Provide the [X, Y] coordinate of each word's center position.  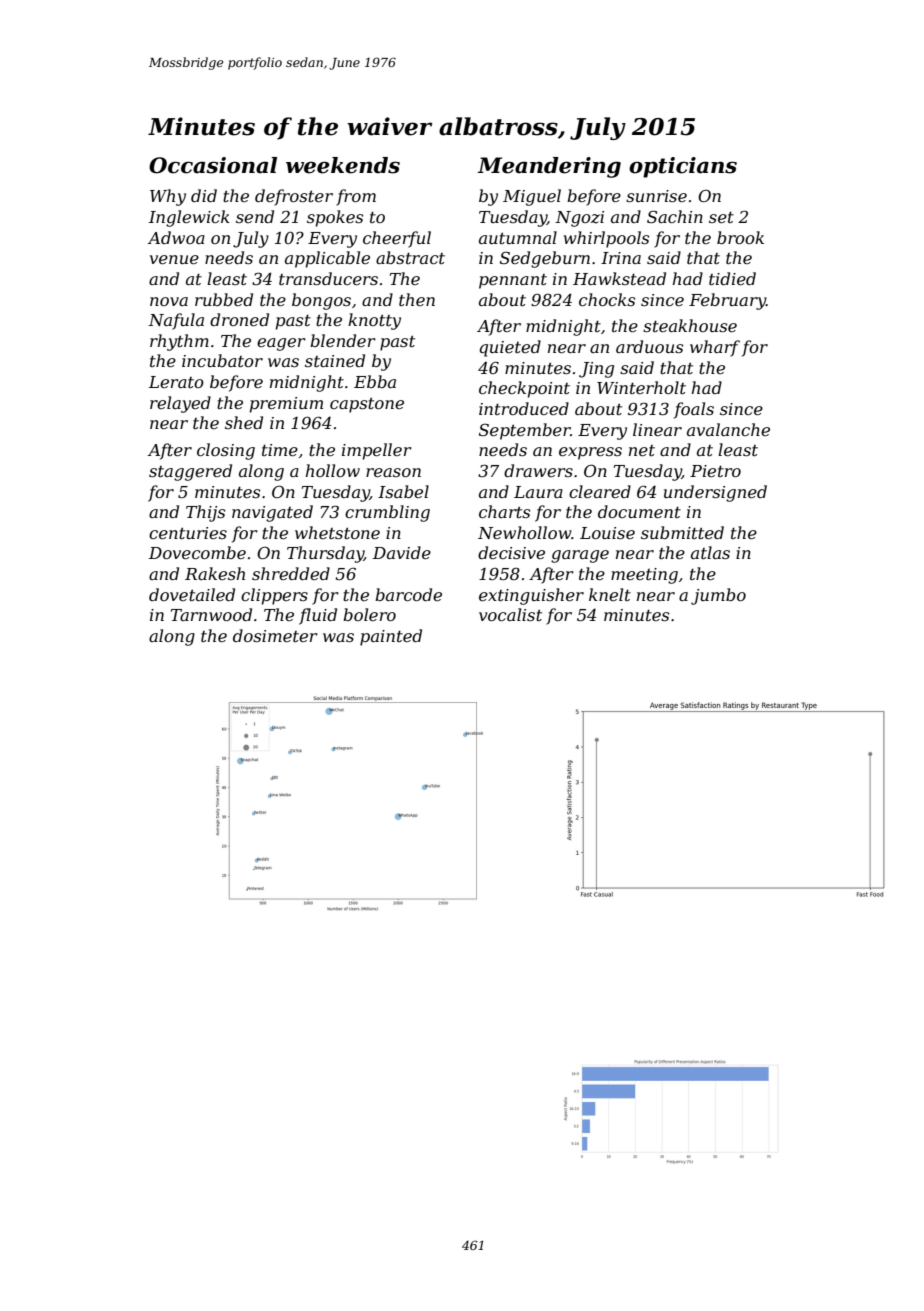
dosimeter [275, 635]
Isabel [403, 491]
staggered [190, 472]
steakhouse [690, 325]
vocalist [510, 614]
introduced [524, 408]
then [417, 299]
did [204, 195]
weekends [343, 165]
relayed [180, 404]
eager [281, 344]
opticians [683, 167]
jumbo [718, 596]
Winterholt [641, 387]
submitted [682, 532]
